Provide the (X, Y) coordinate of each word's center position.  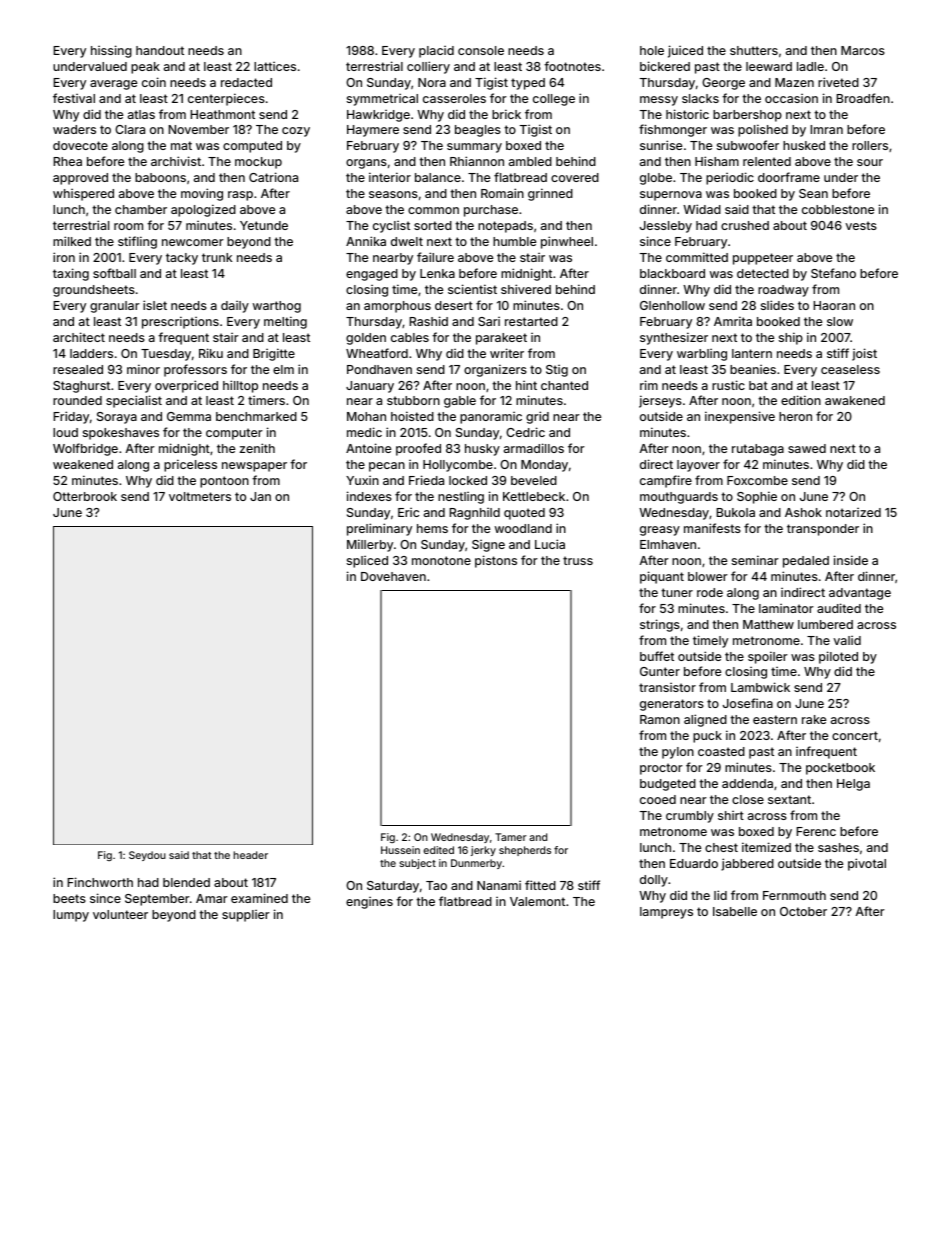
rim (649, 385)
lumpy (71, 916)
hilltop (240, 386)
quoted (524, 514)
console (481, 50)
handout (160, 50)
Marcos (863, 50)
